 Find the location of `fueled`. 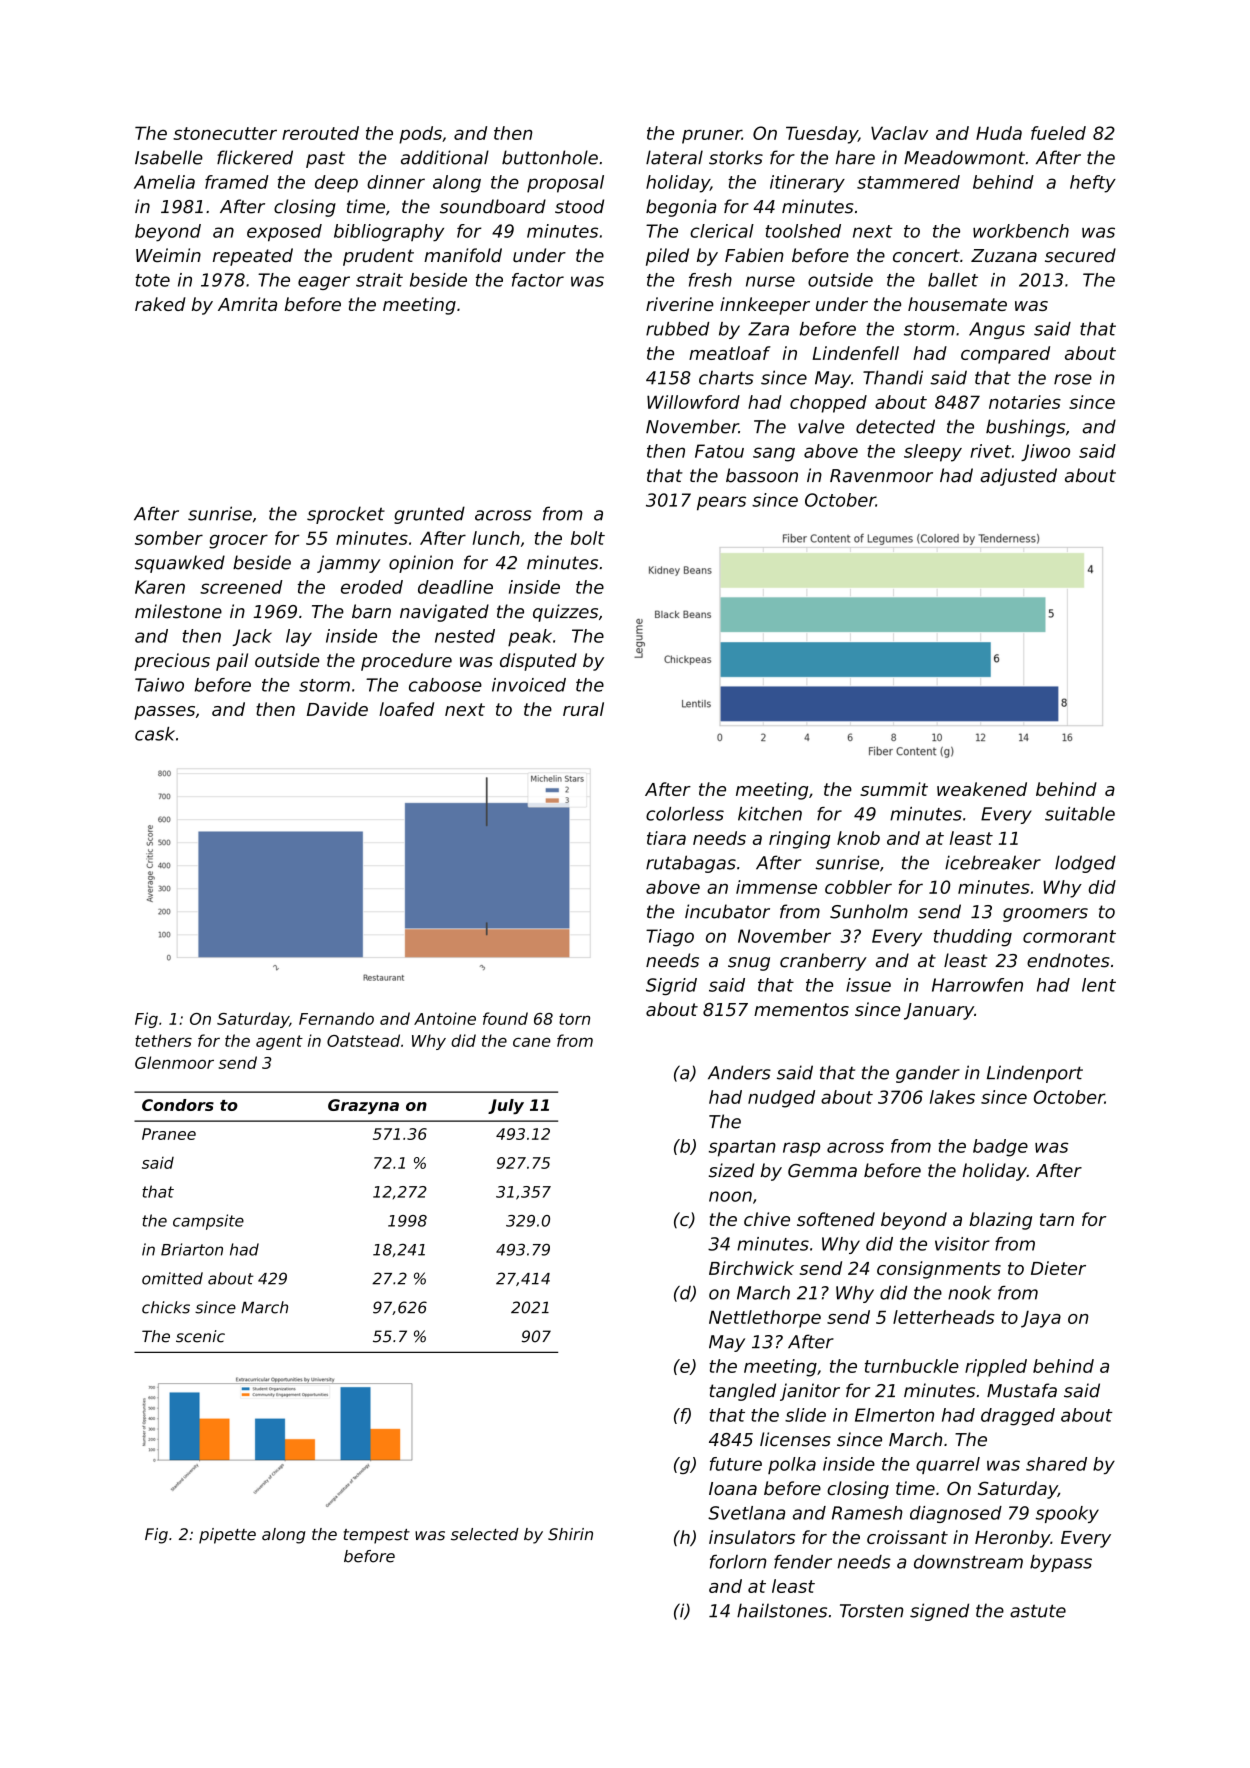

fueled is located at coordinates (1058, 133).
